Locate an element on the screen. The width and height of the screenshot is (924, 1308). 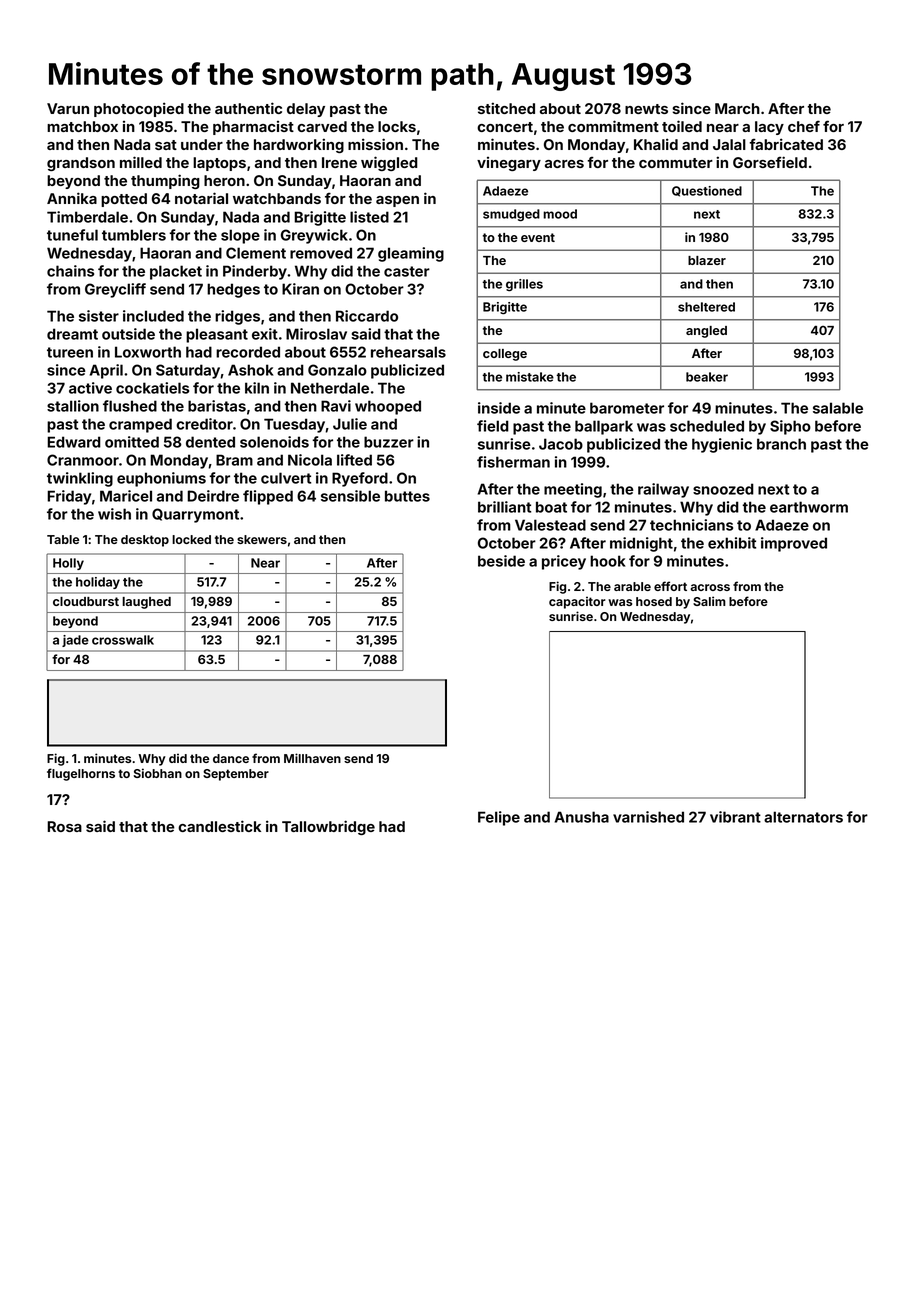
Questioned is located at coordinates (707, 191).
